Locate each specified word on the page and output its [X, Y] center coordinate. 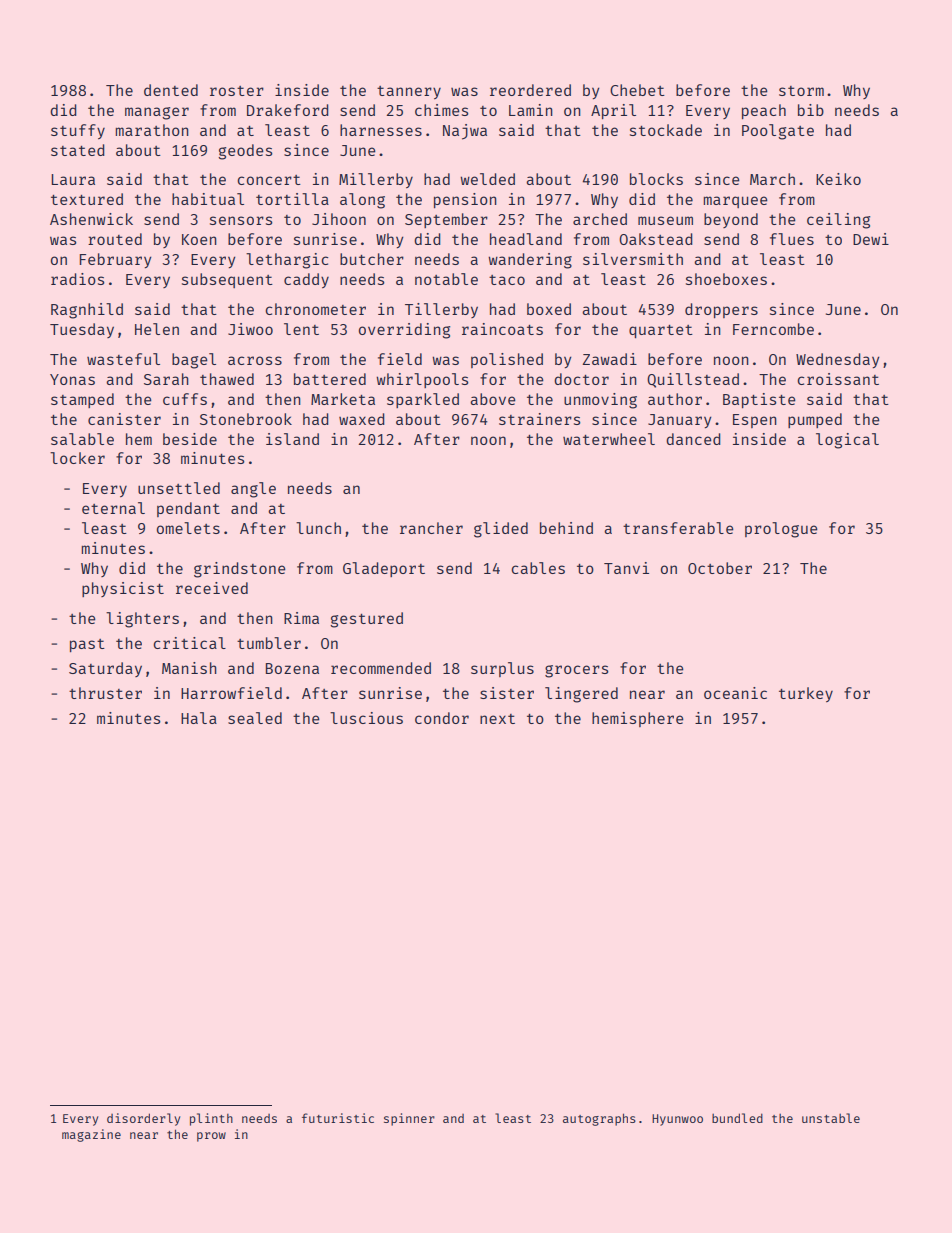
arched [600, 219]
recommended [381, 668]
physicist [123, 589]
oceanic [735, 693]
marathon [152, 130]
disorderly [143, 1119]
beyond [731, 220]
